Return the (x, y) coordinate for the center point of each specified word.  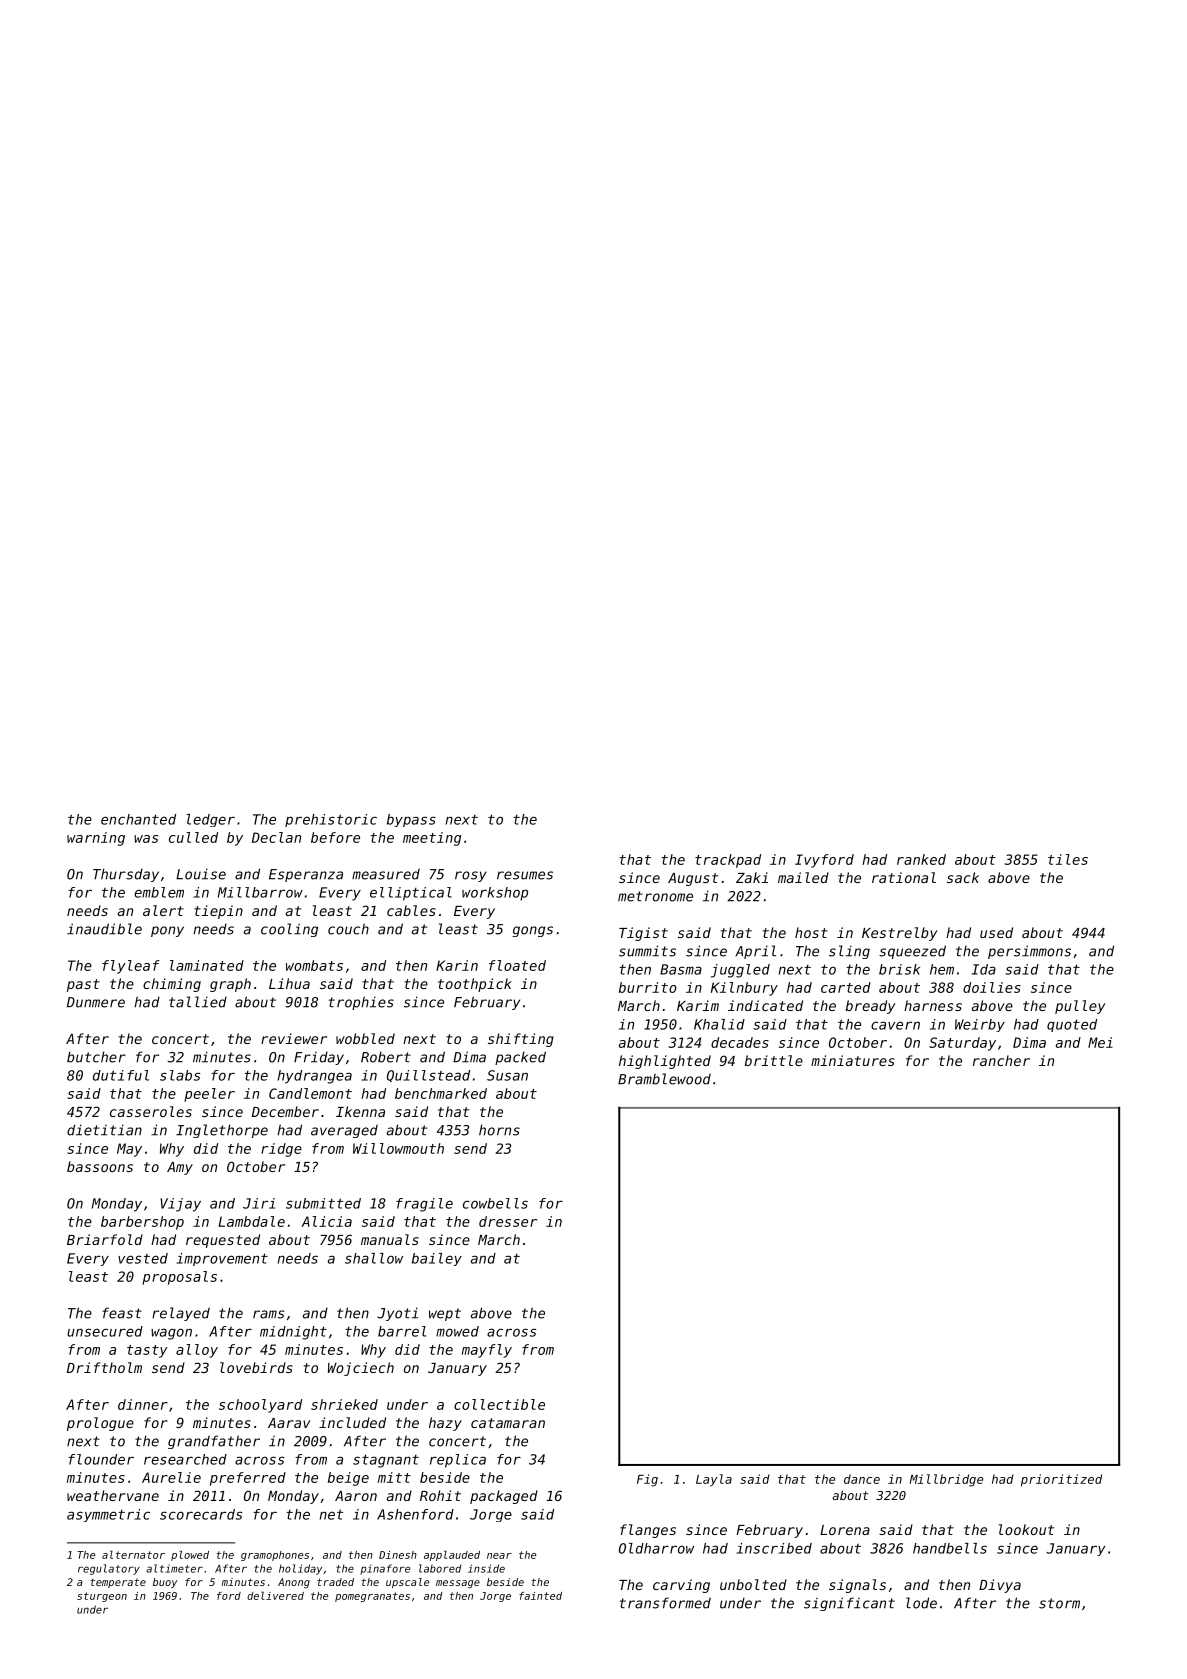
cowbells (495, 1203)
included (352, 1422)
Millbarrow (260, 892)
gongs (533, 931)
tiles (1068, 859)
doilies (992, 987)
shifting (521, 1040)
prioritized (1061, 1480)
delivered (275, 1595)
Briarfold (105, 1239)
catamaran (508, 1423)
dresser (508, 1221)
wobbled (365, 1038)
